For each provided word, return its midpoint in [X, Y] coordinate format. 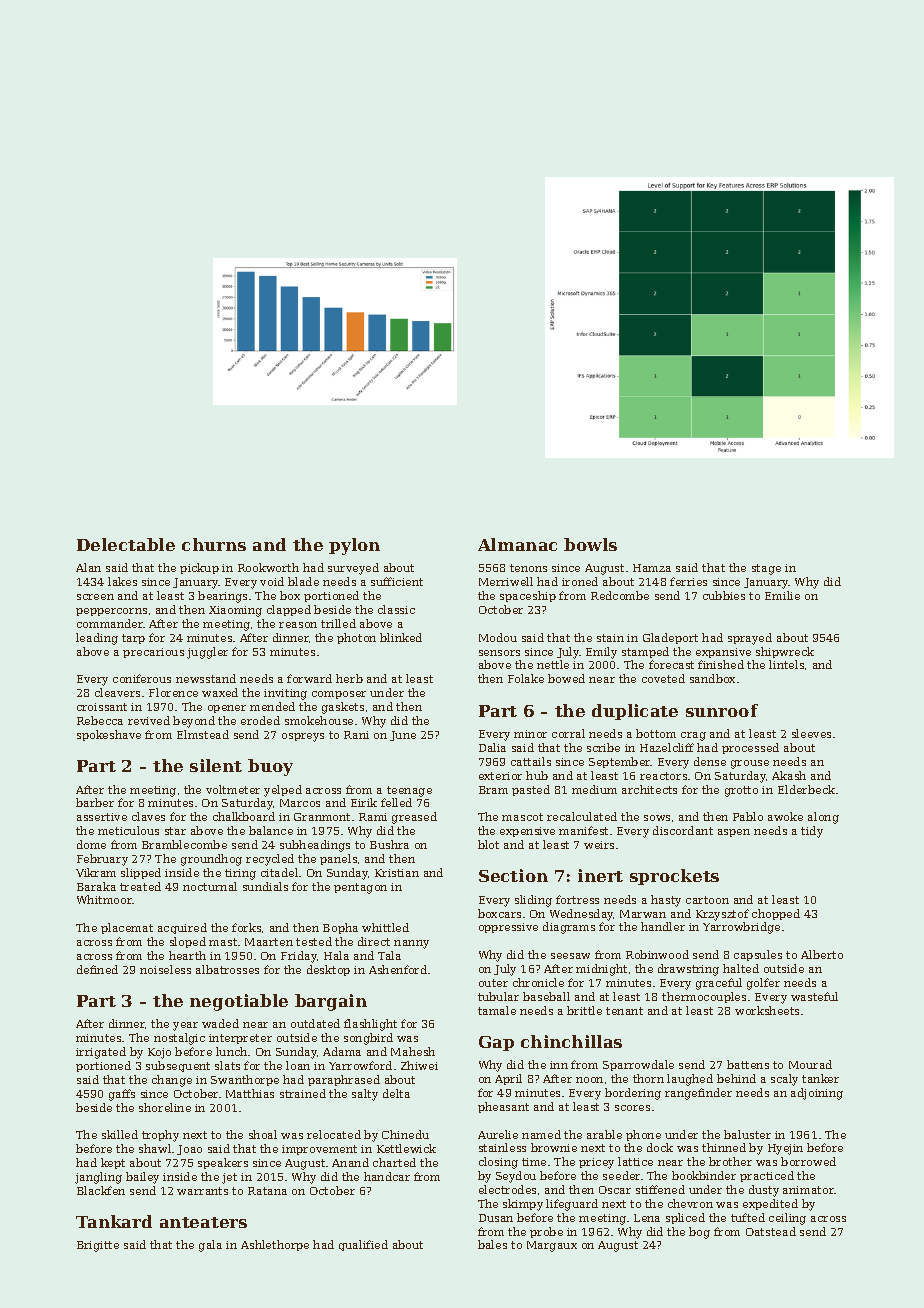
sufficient [397, 581]
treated [140, 886]
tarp [133, 639]
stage [766, 569]
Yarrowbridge [741, 928]
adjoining [817, 1094]
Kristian [397, 873]
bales [492, 1244]
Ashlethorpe [275, 1245]
